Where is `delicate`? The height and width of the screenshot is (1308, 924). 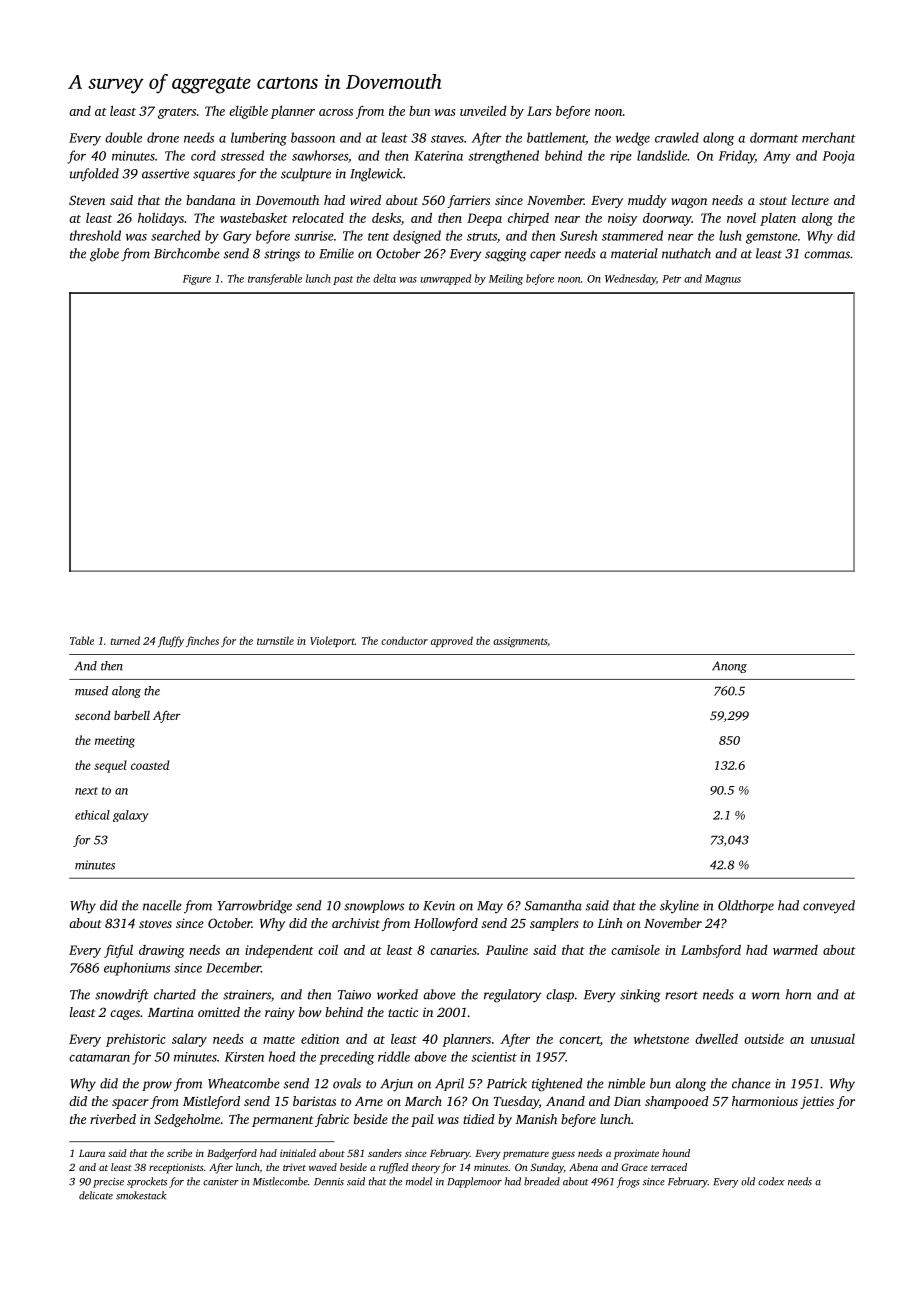 delicate is located at coordinates (96, 1195).
